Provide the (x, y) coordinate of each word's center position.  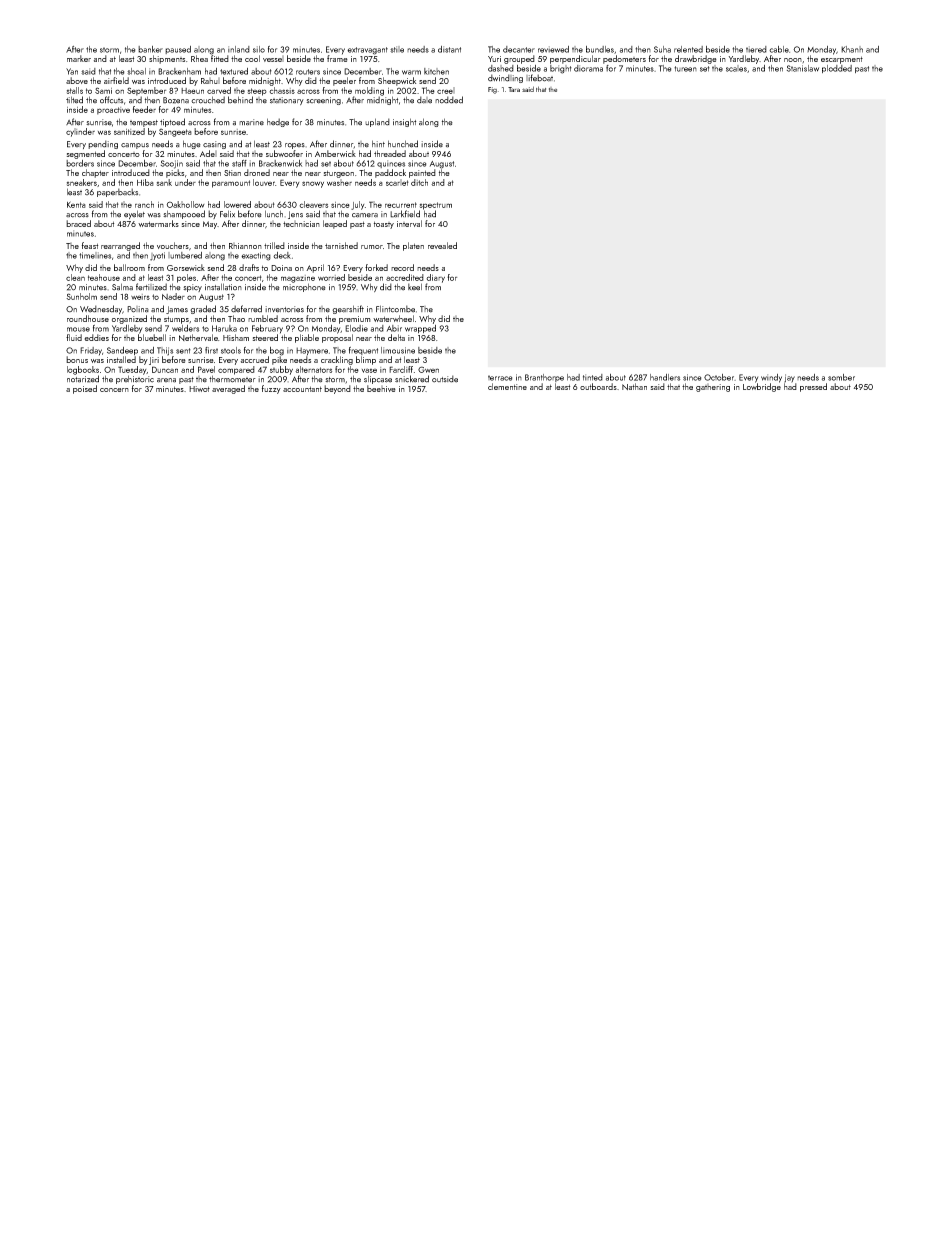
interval (409, 223)
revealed (442, 245)
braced (78, 223)
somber (841, 377)
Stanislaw (803, 68)
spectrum (436, 206)
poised (85, 389)
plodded (837, 69)
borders (80, 163)
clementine (507, 386)
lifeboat (539, 78)
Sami (103, 90)
